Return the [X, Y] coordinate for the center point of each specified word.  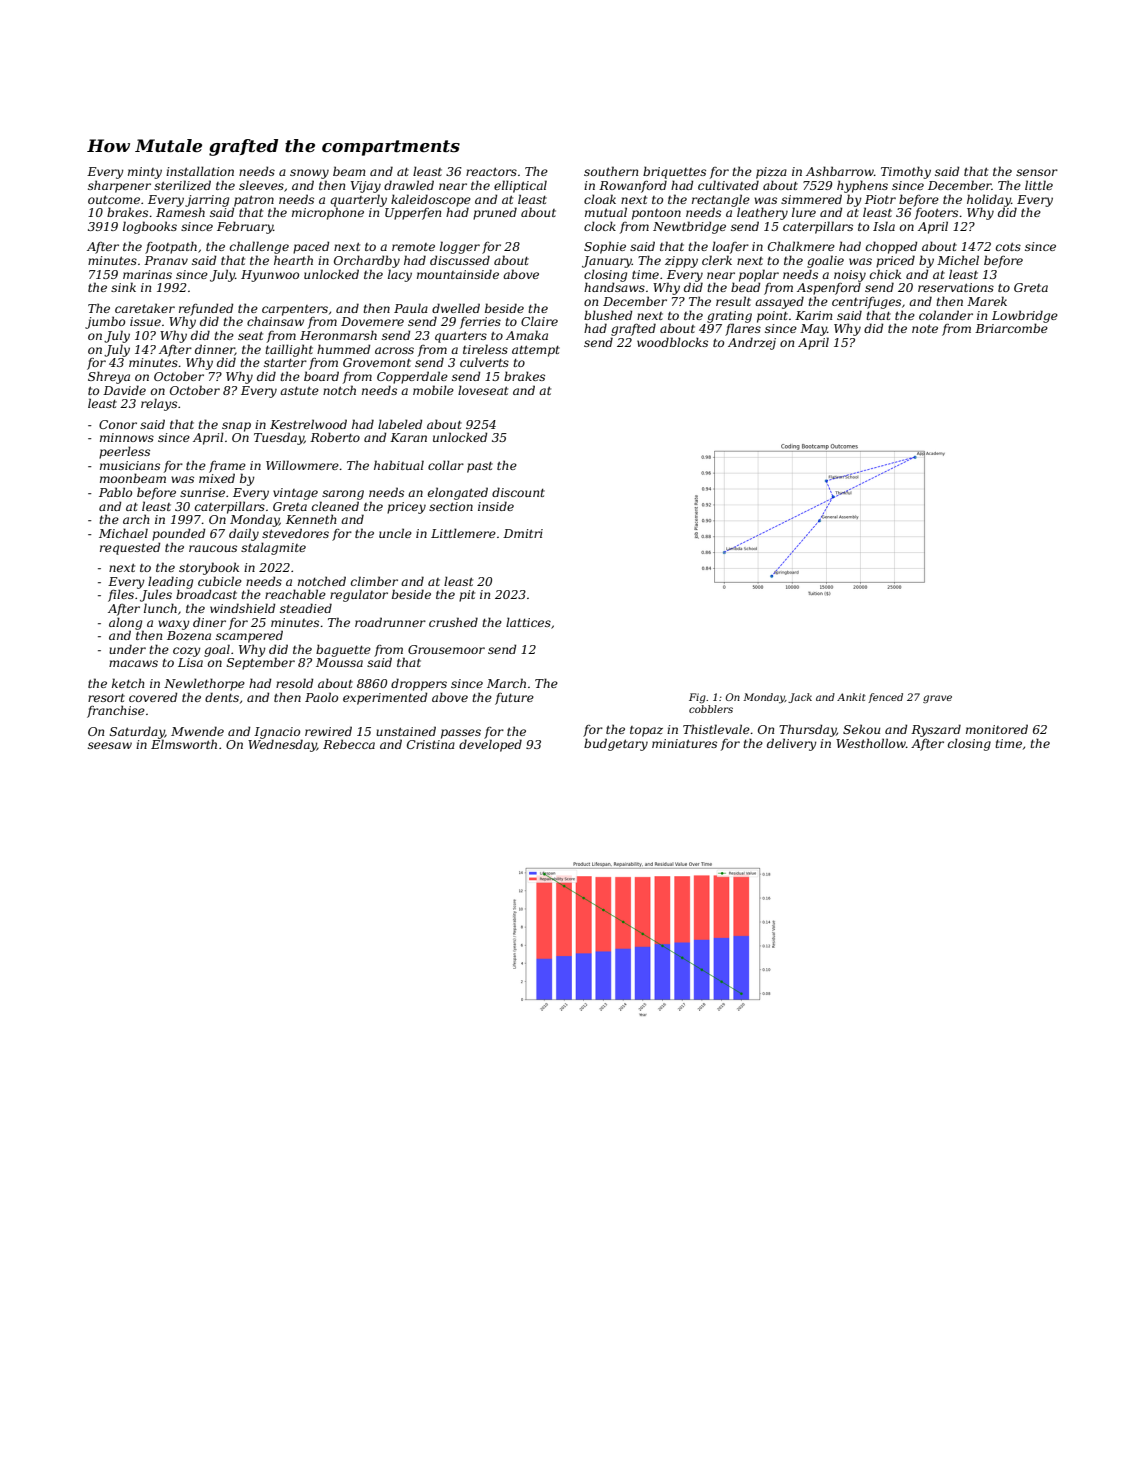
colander [946, 315]
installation [200, 171]
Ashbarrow [840, 171]
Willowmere [302, 465]
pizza [771, 173]
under [127, 649]
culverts [484, 362]
